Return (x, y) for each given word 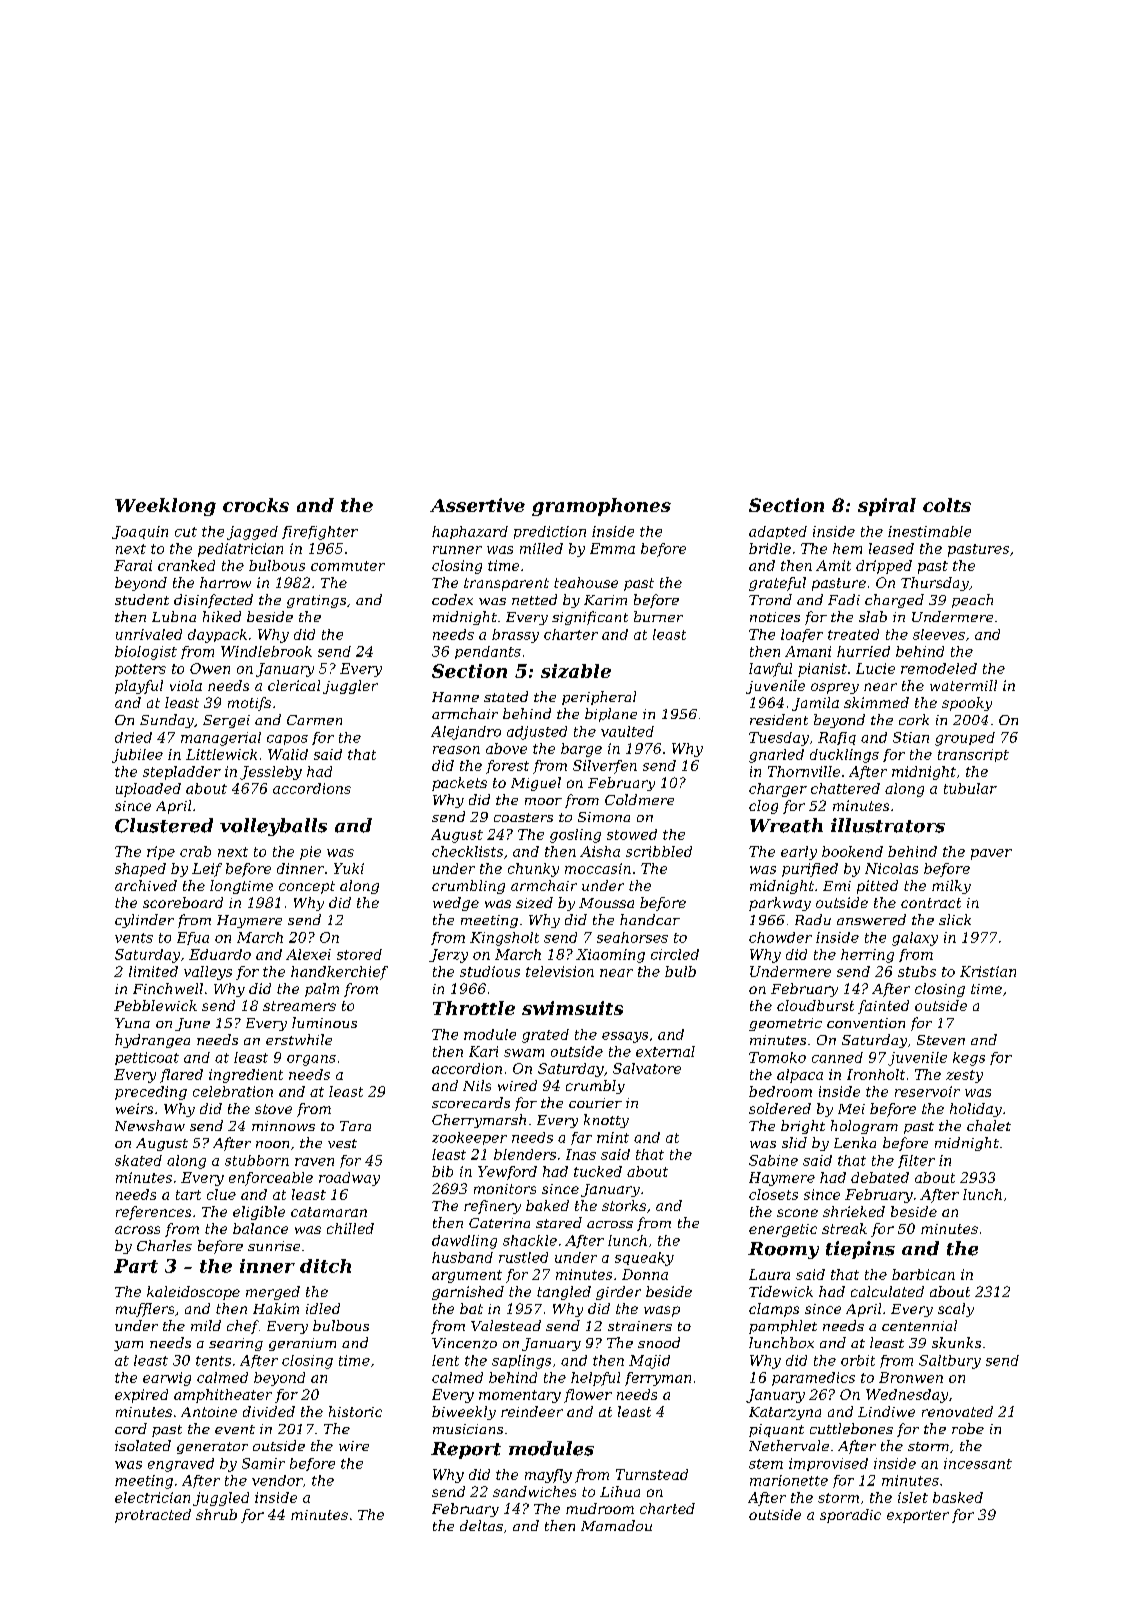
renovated (957, 1411)
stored (359, 954)
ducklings (844, 756)
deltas (481, 1525)
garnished (468, 1293)
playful (139, 687)
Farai (133, 565)
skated (138, 1160)
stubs (917, 971)
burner (658, 616)
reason (456, 750)
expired (141, 1396)
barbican (923, 1274)
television (560, 971)
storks (624, 1205)
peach (972, 601)
